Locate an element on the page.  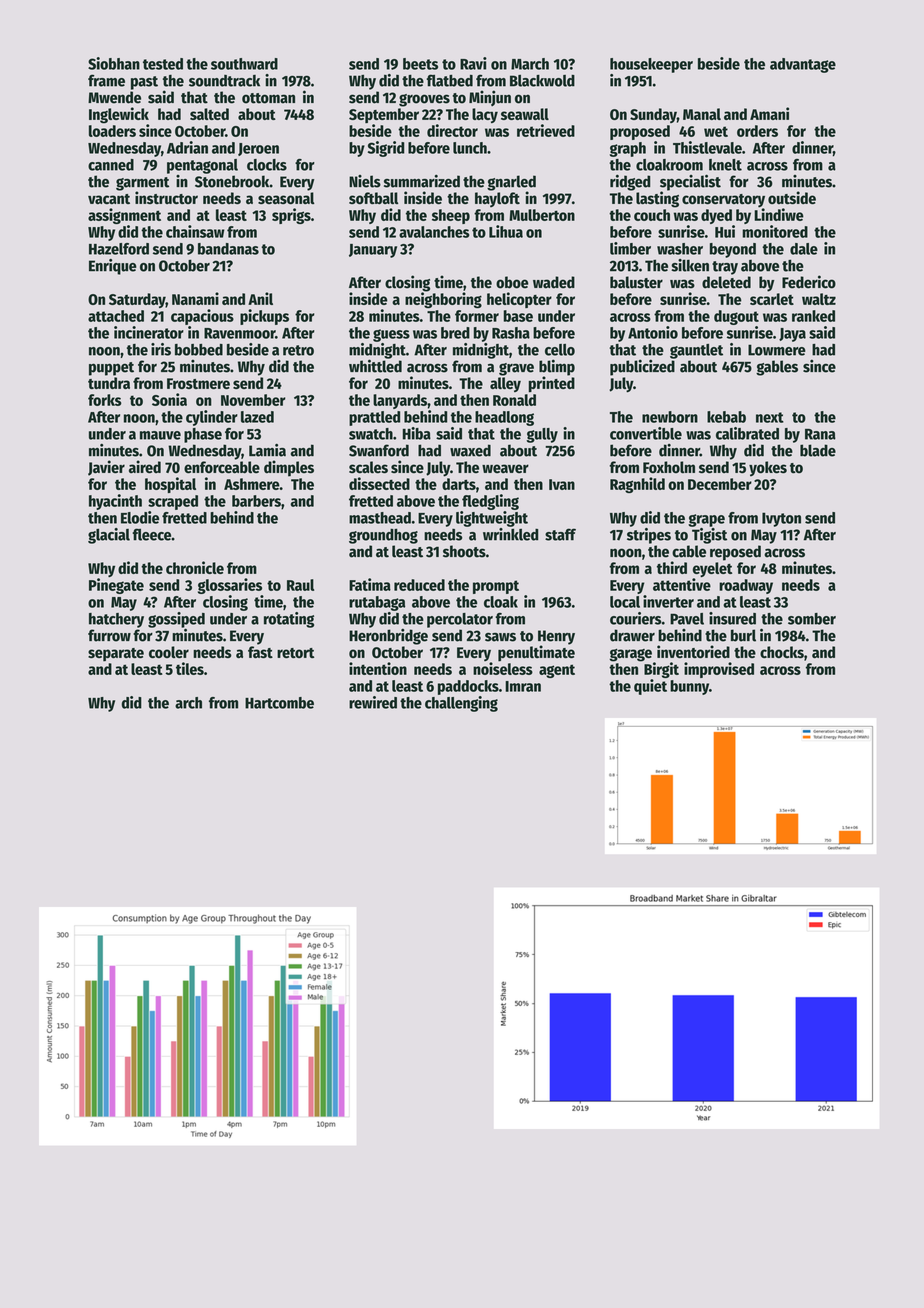
Siobhan is located at coordinates (114, 63).
